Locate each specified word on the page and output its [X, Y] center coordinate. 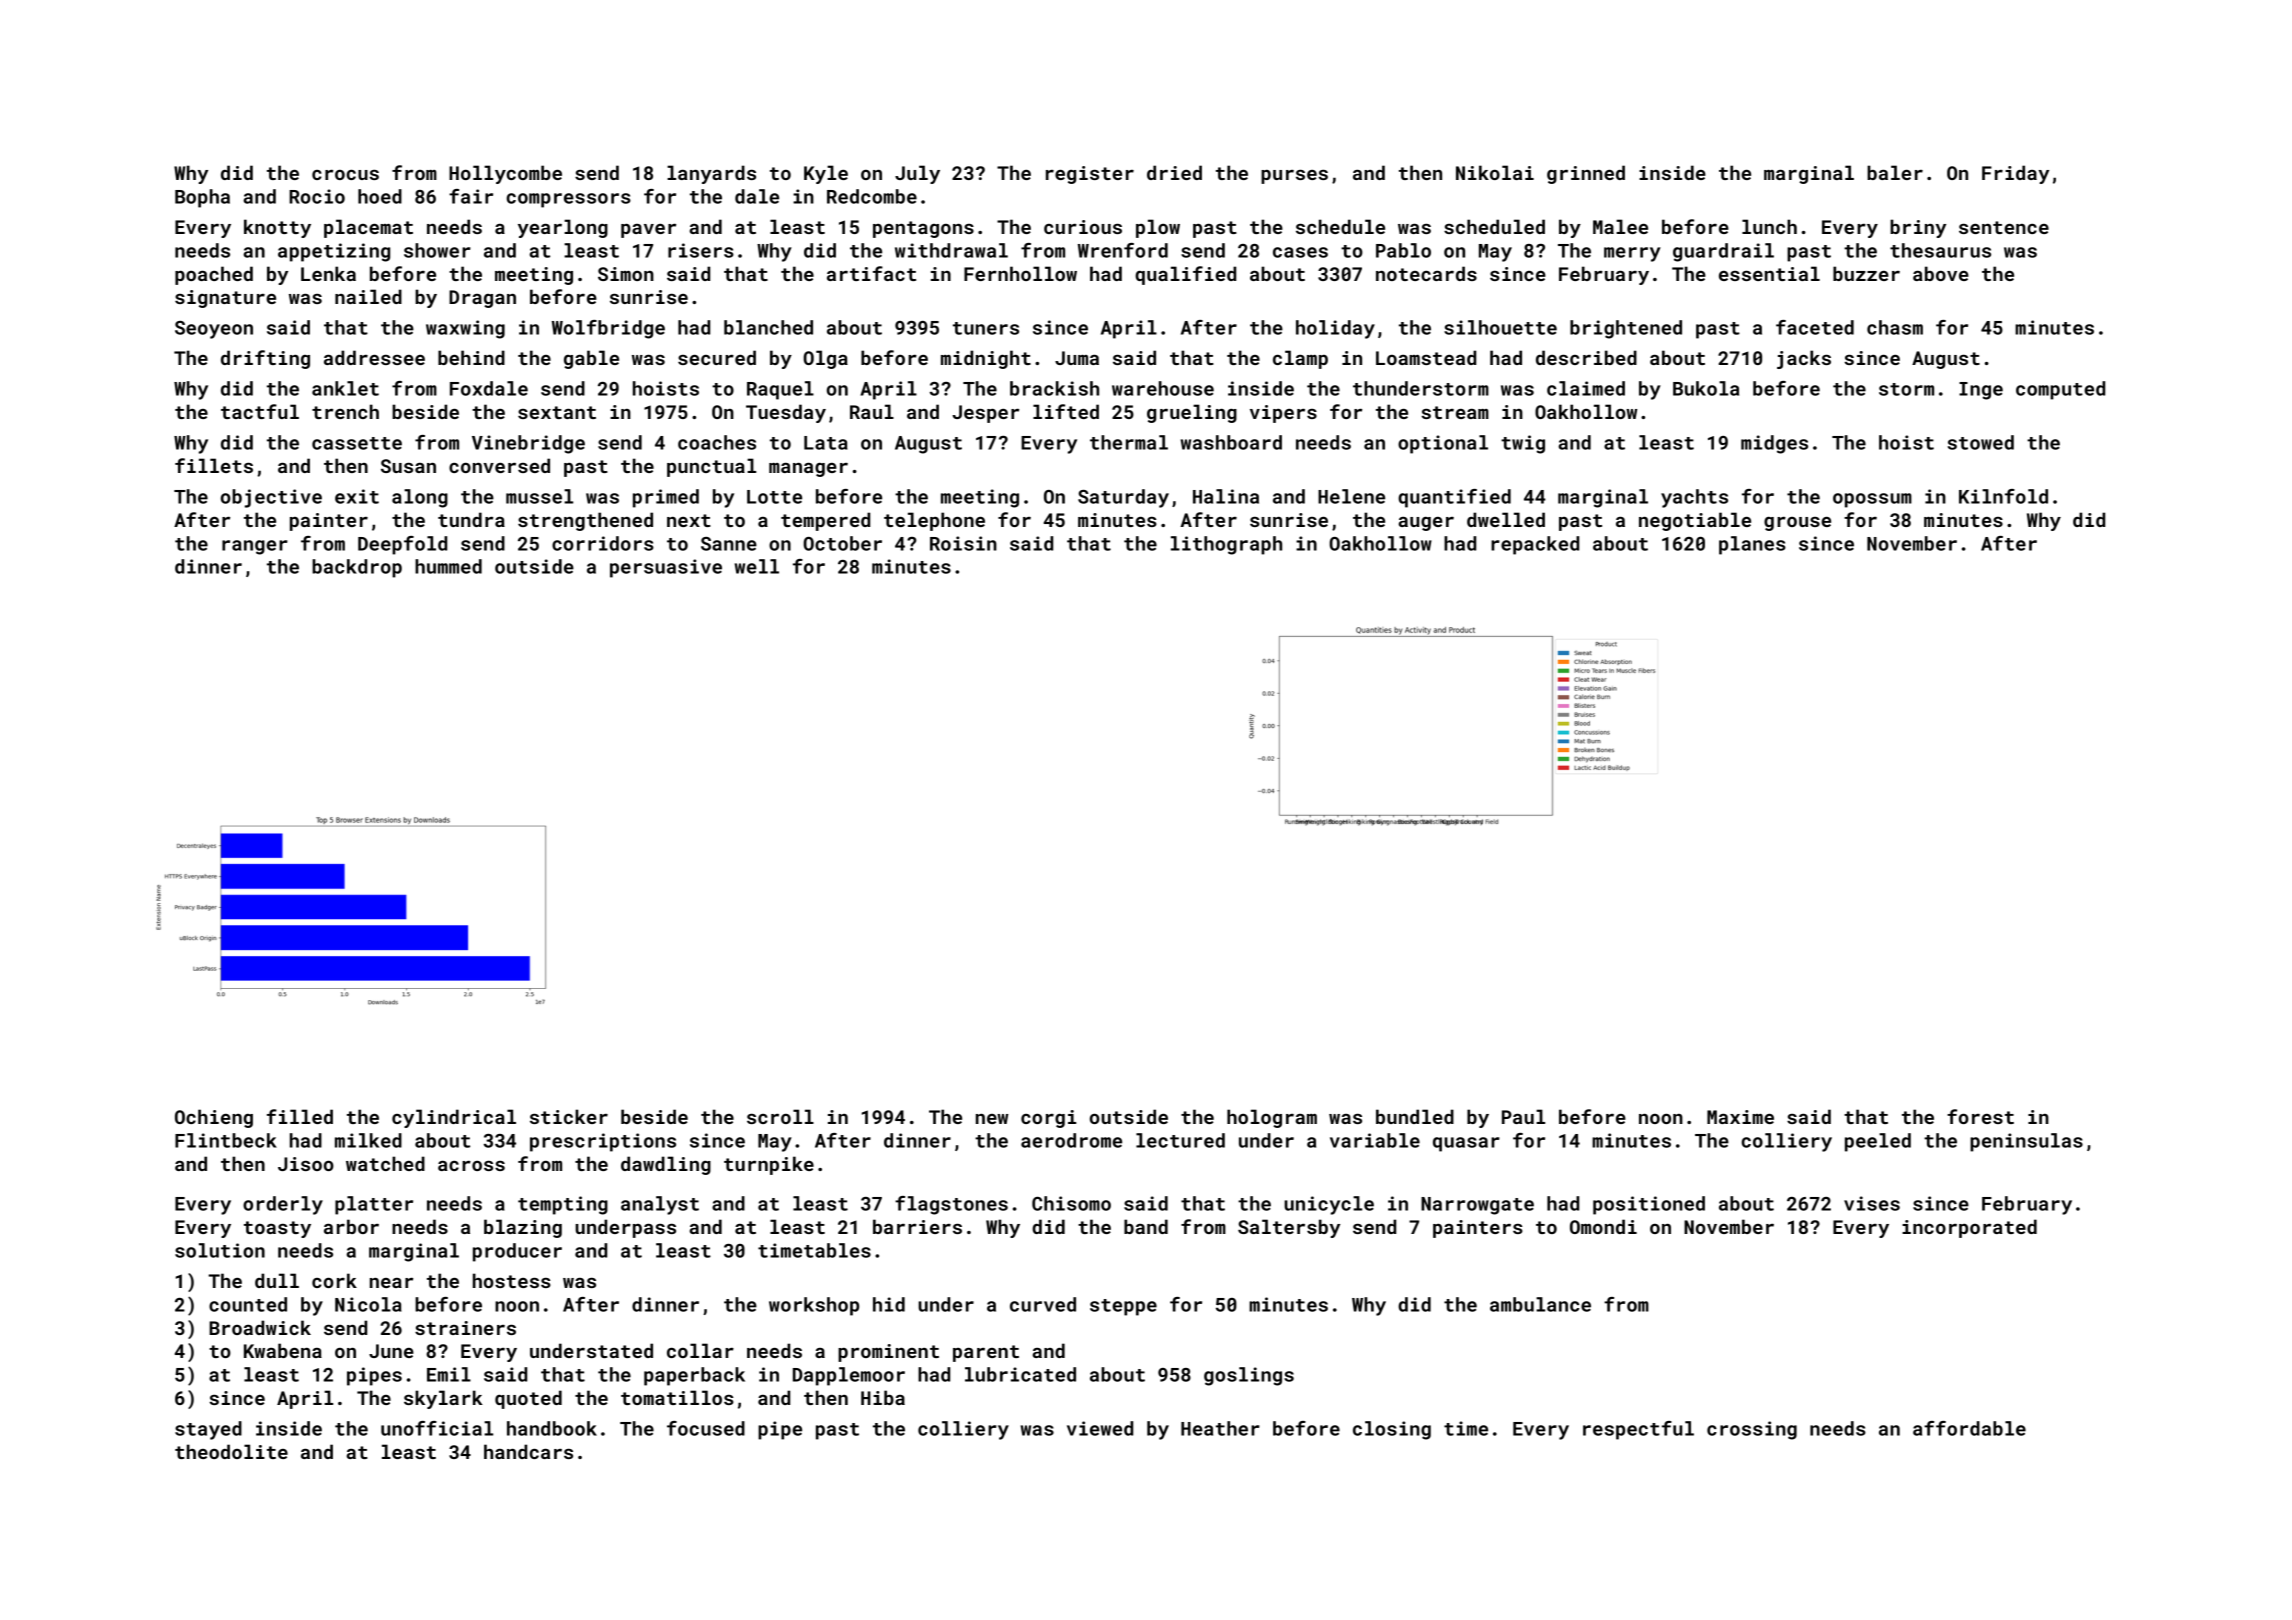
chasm [1895, 327]
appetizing [334, 252]
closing [1392, 1430]
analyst [660, 1205]
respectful [1638, 1430]
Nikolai [1495, 172]
